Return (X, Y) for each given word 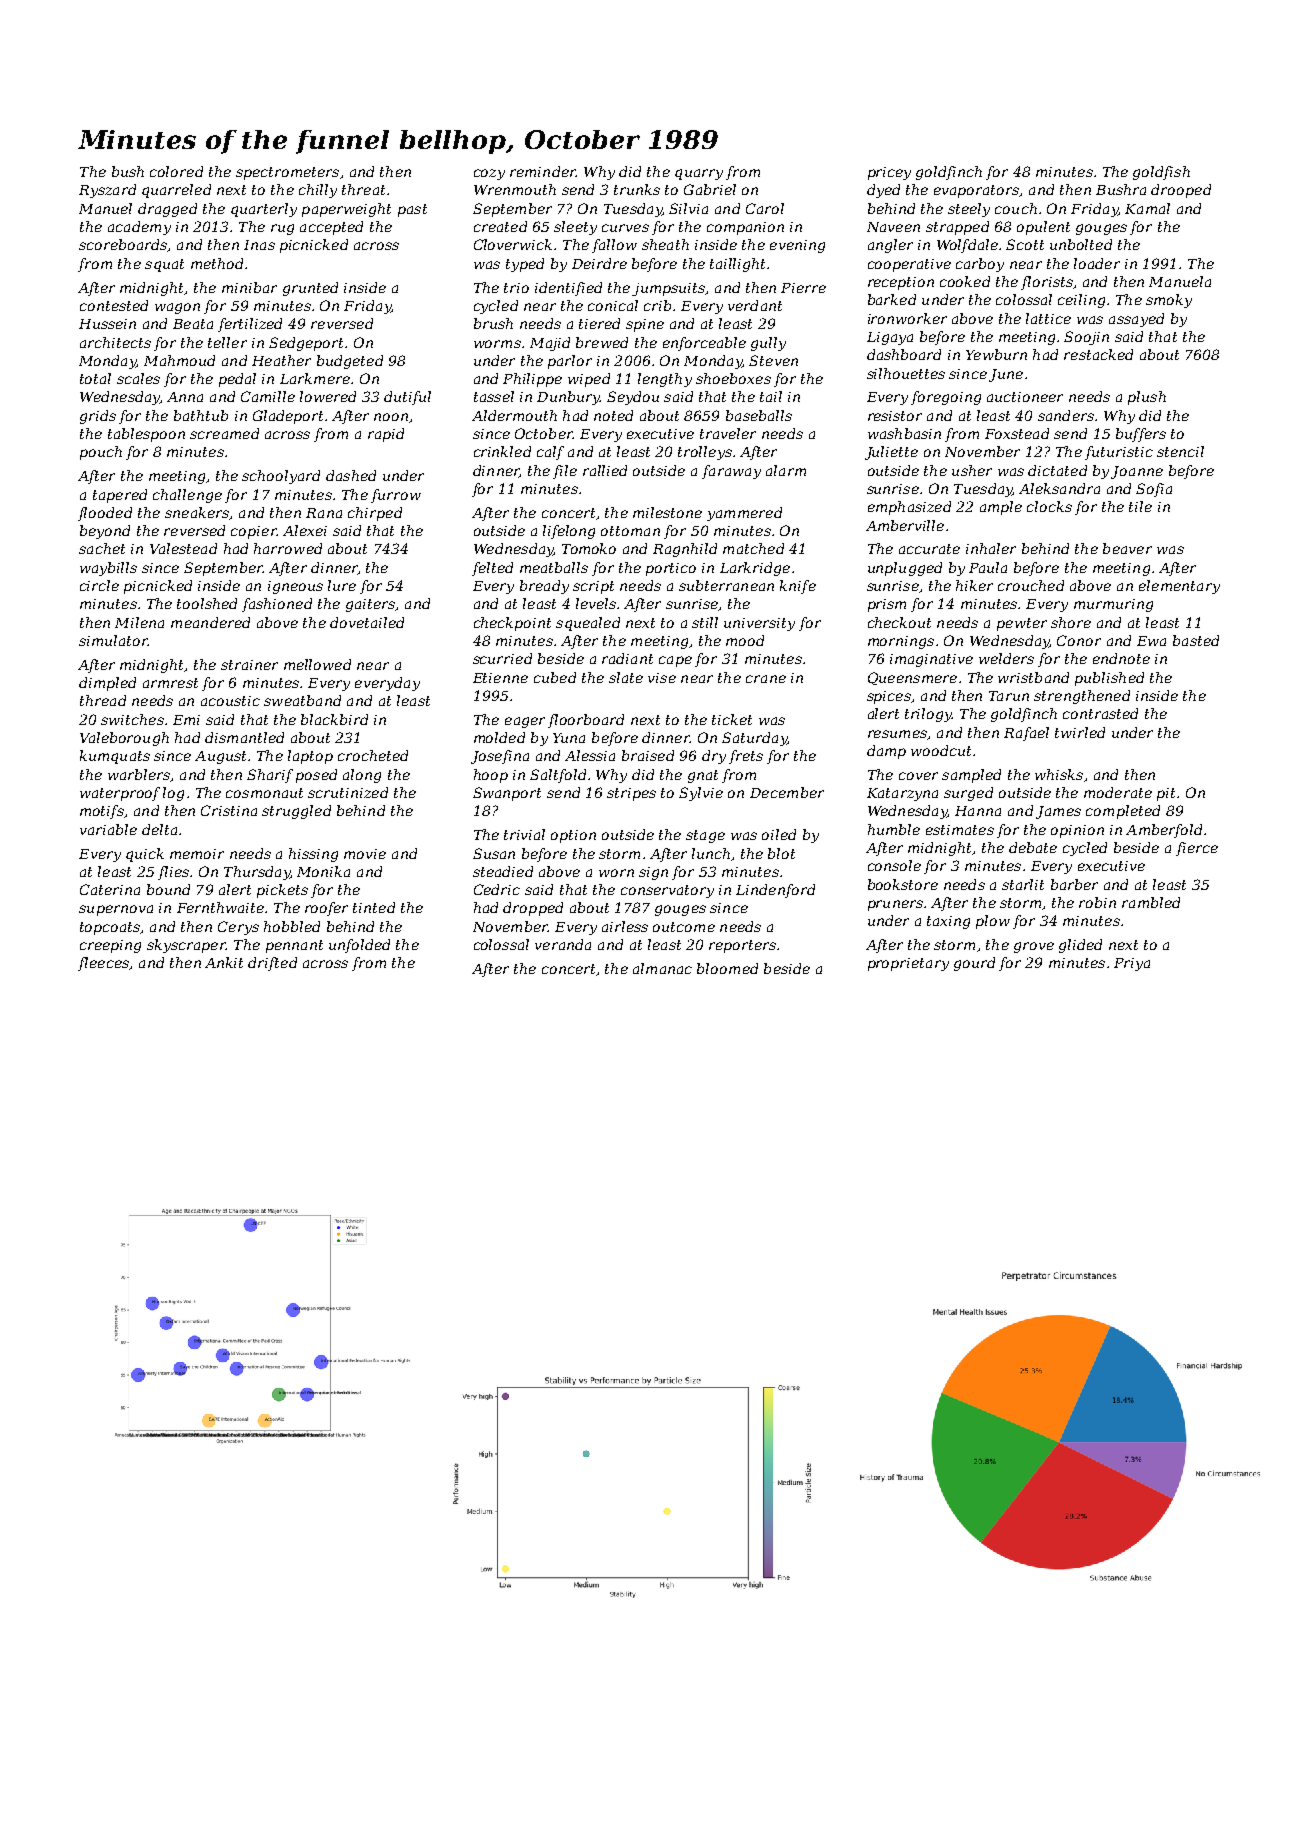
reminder (543, 171)
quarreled (176, 191)
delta (159, 829)
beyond (105, 532)
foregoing (946, 398)
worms (497, 344)
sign (653, 873)
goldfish (1161, 173)
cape (675, 661)
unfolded (359, 946)
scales (138, 378)
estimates (960, 830)
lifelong (569, 532)
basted (1196, 640)
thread (103, 700)
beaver (1127, 548)
